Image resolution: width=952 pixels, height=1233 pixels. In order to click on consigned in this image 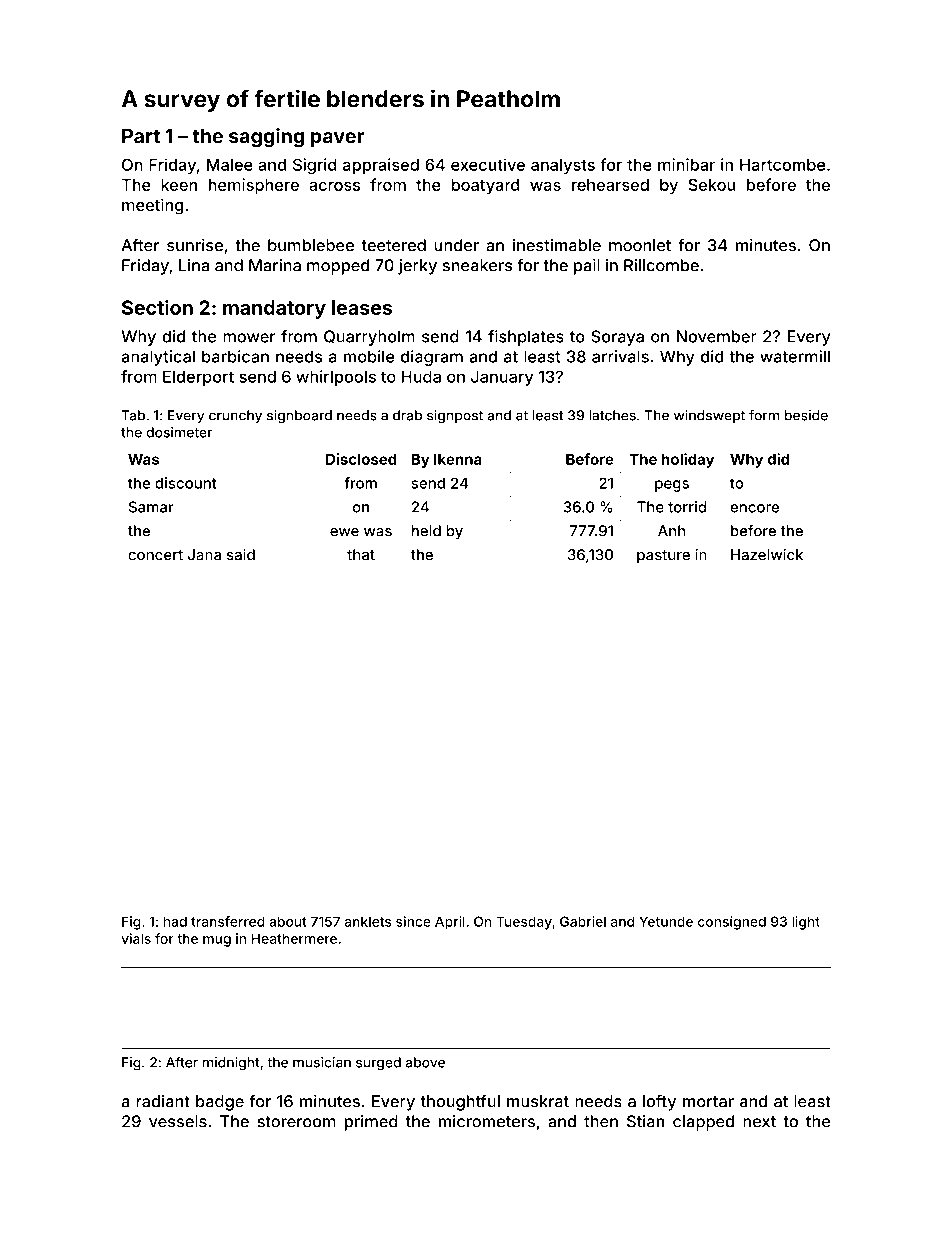, I will do `click(732, 923)`.
